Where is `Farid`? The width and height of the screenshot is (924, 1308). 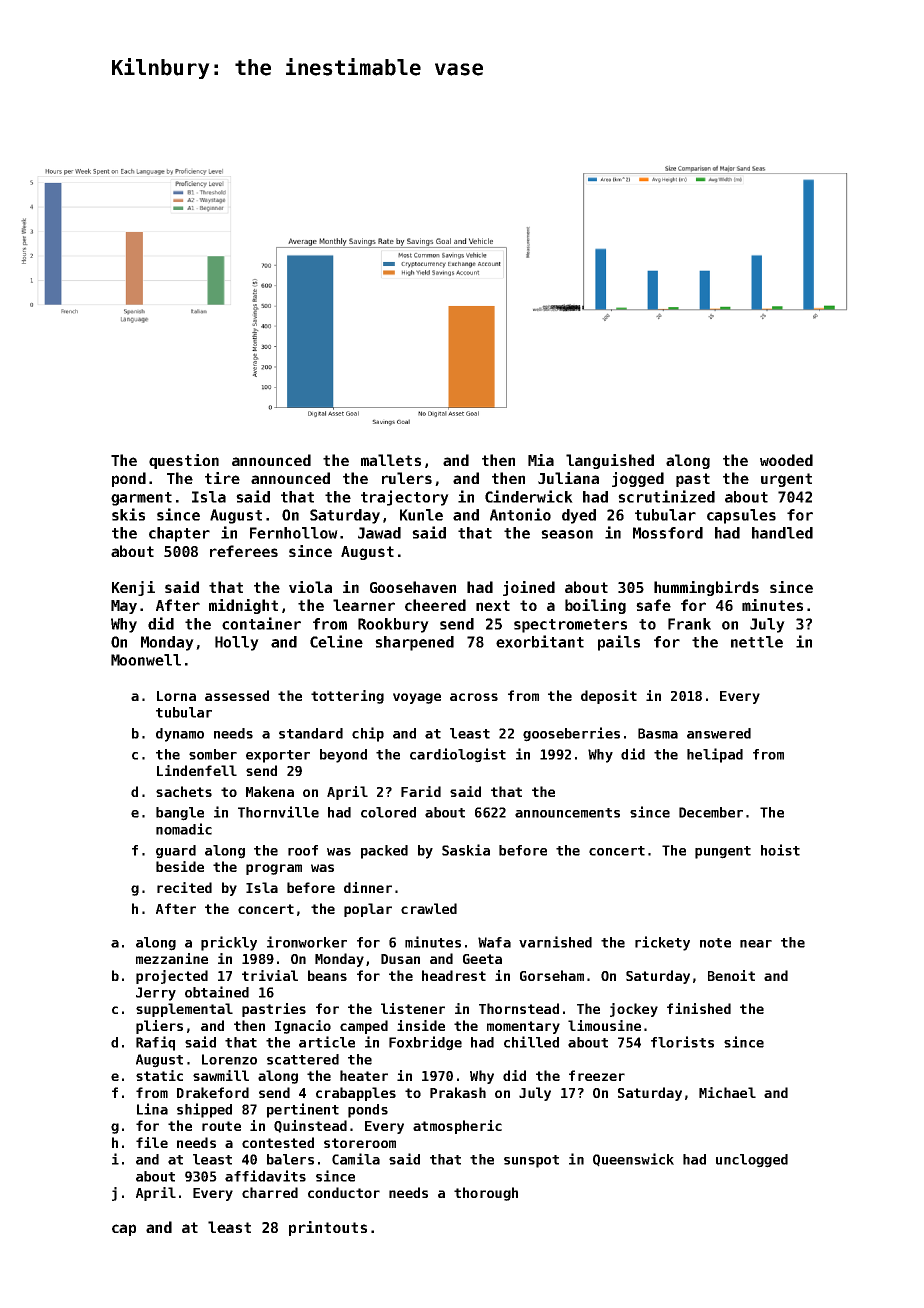 Farid is located at coordinates (421, 791).
